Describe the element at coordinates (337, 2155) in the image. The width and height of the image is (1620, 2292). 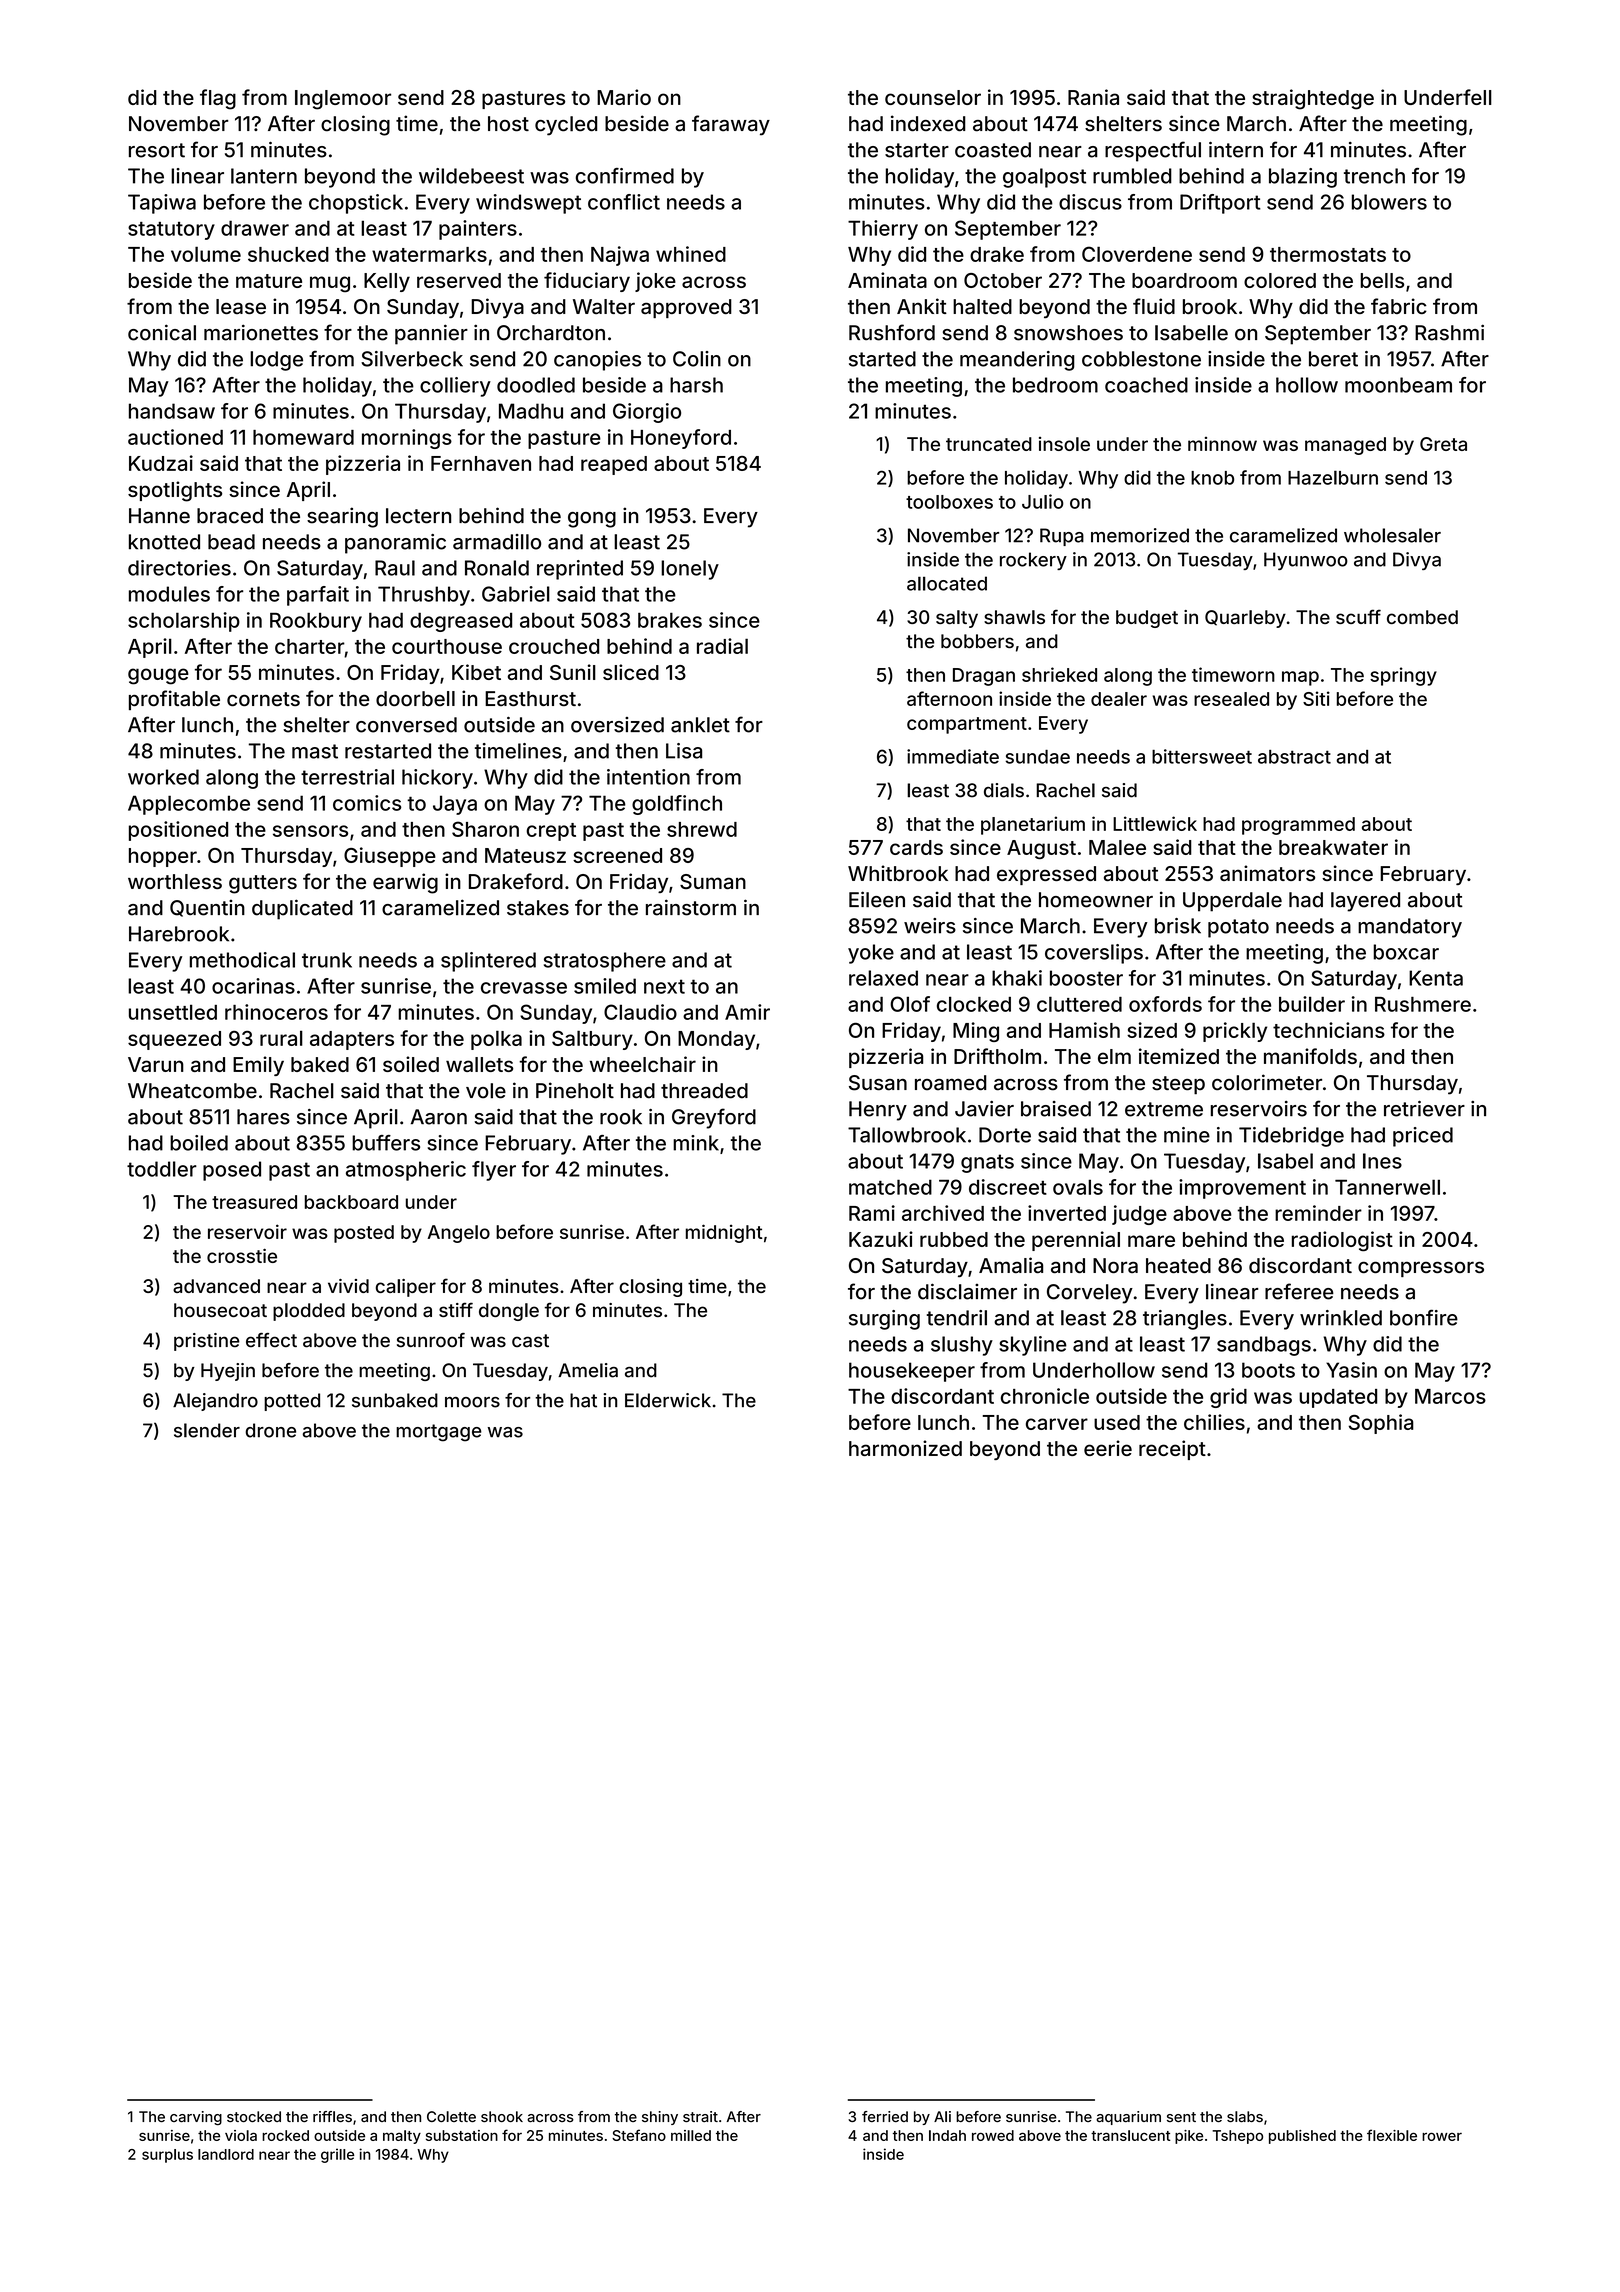
I see `grille` at that location.
